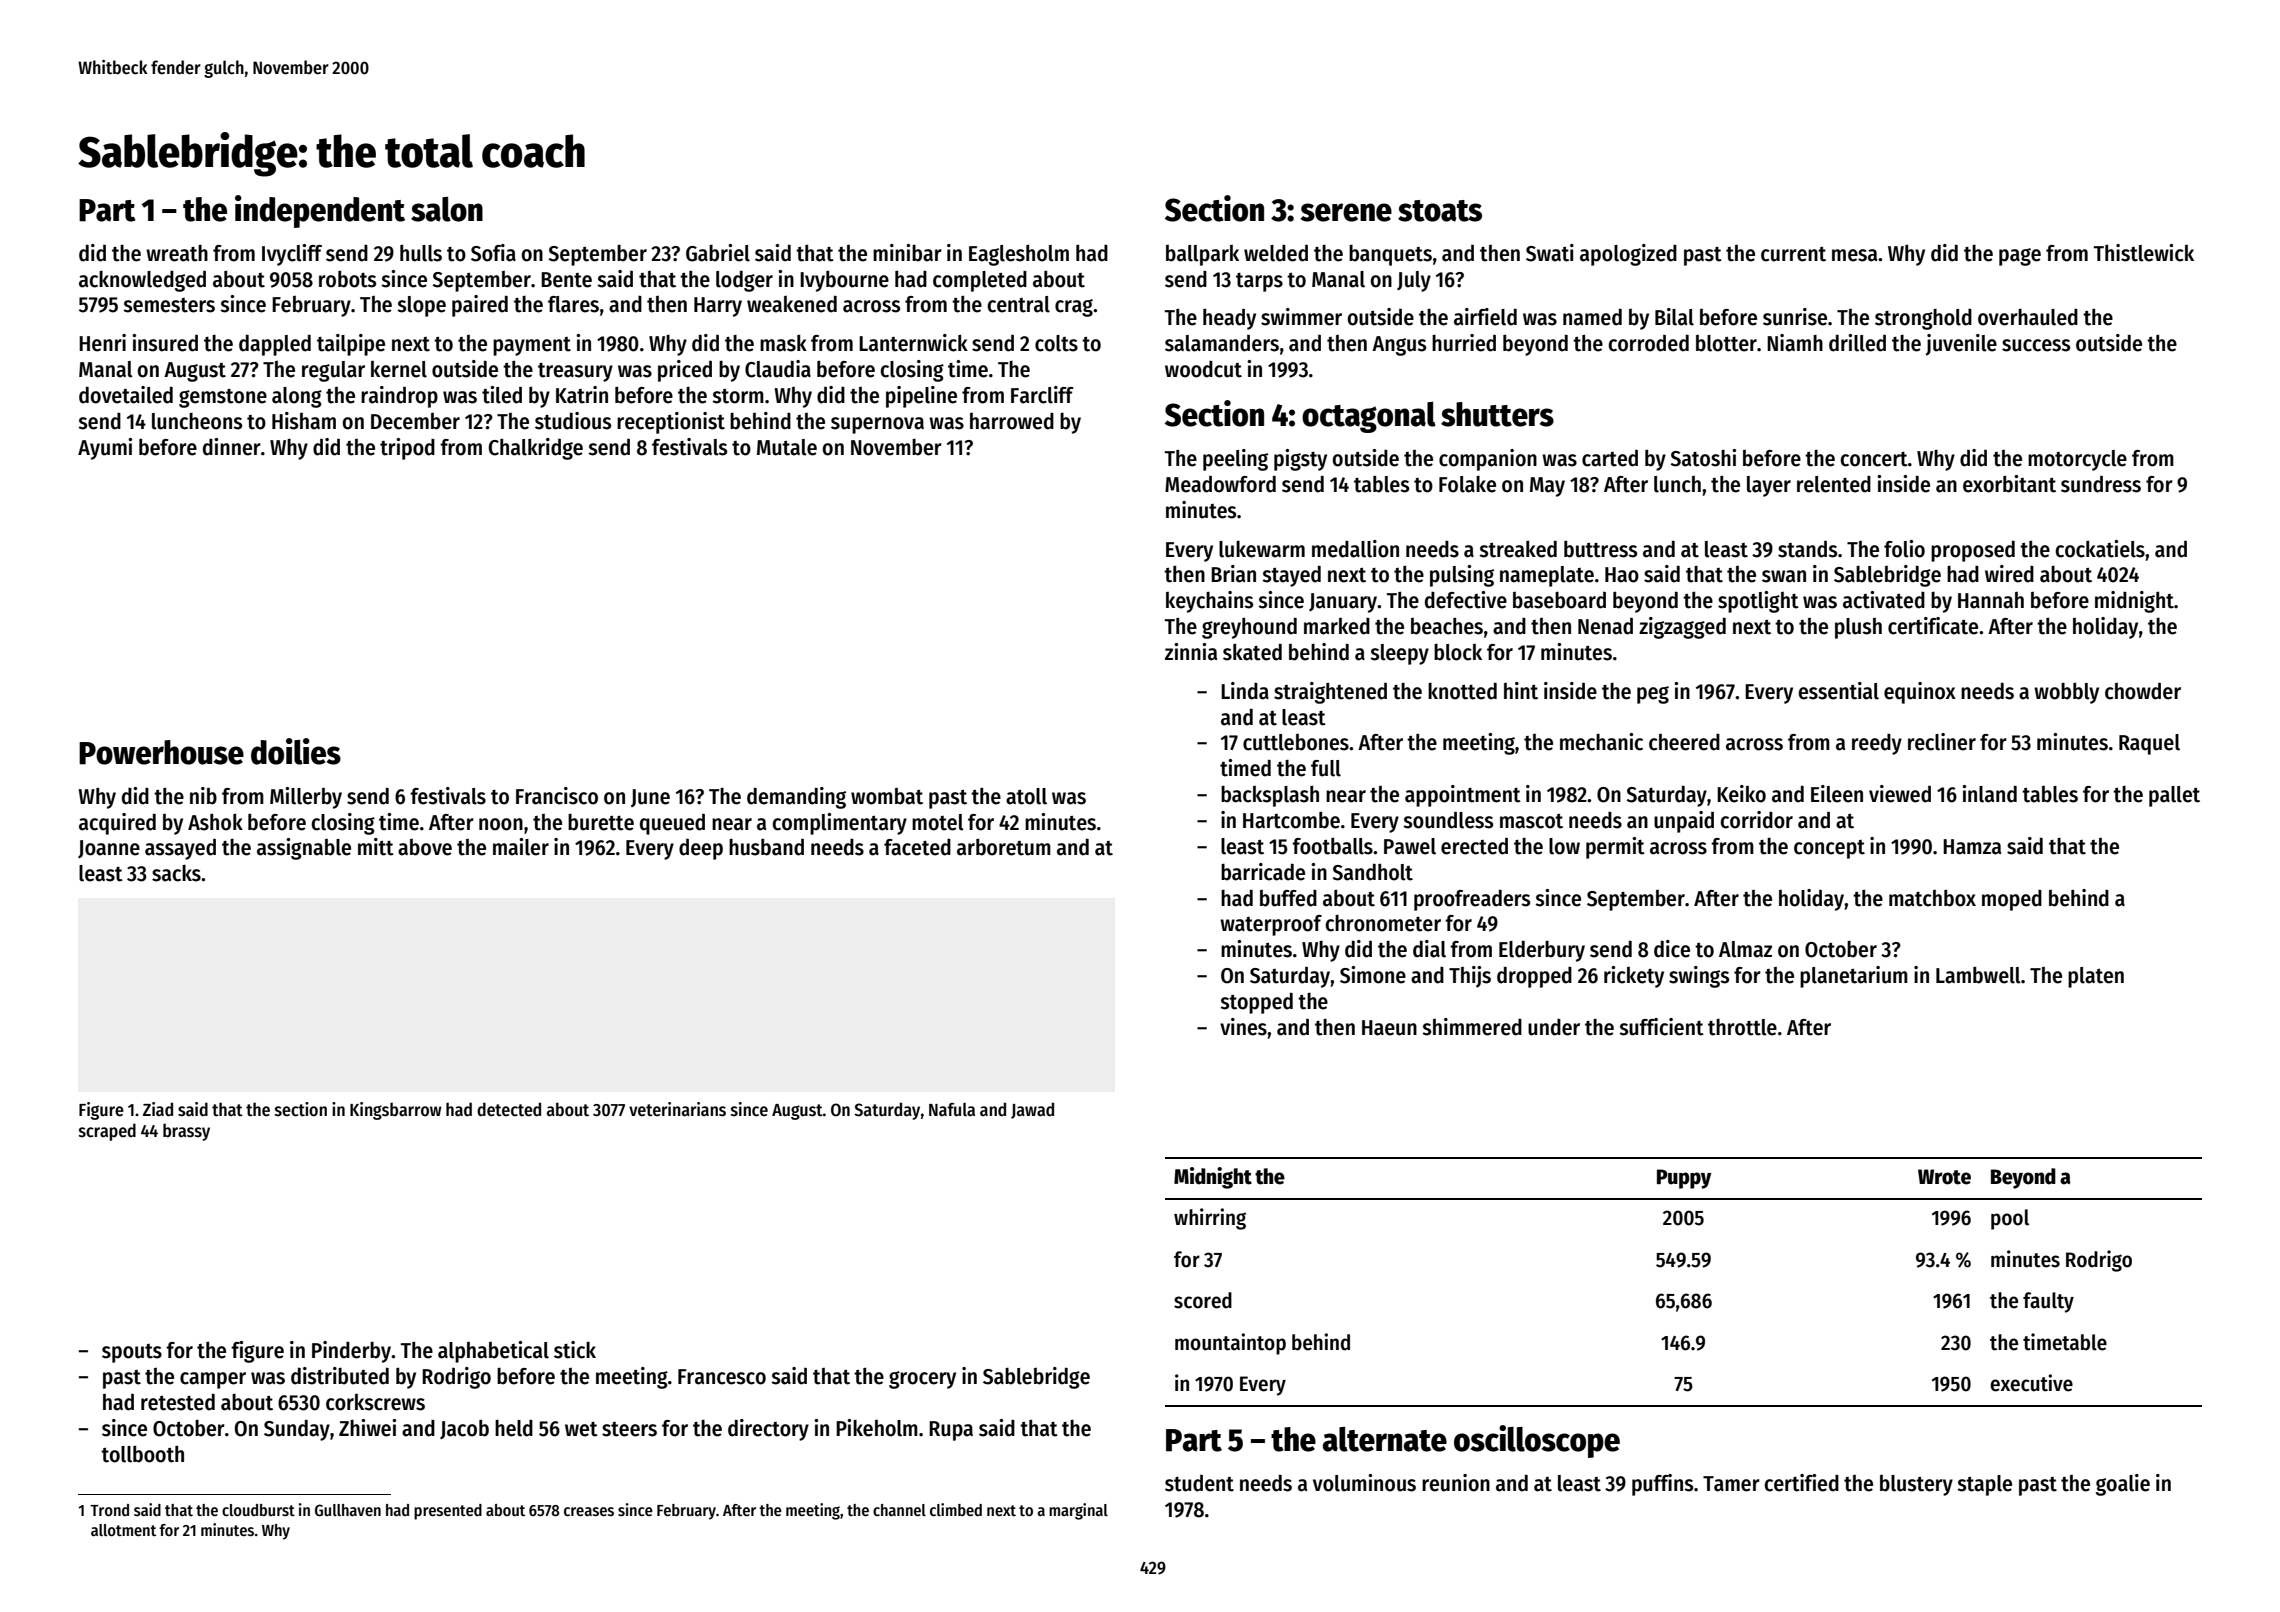 Image resolution: width=2280 pixels, height=1612 pixels. Describe the element at coordinates (2123, 1485) in the screenshot. I see `goalie` at that location.
